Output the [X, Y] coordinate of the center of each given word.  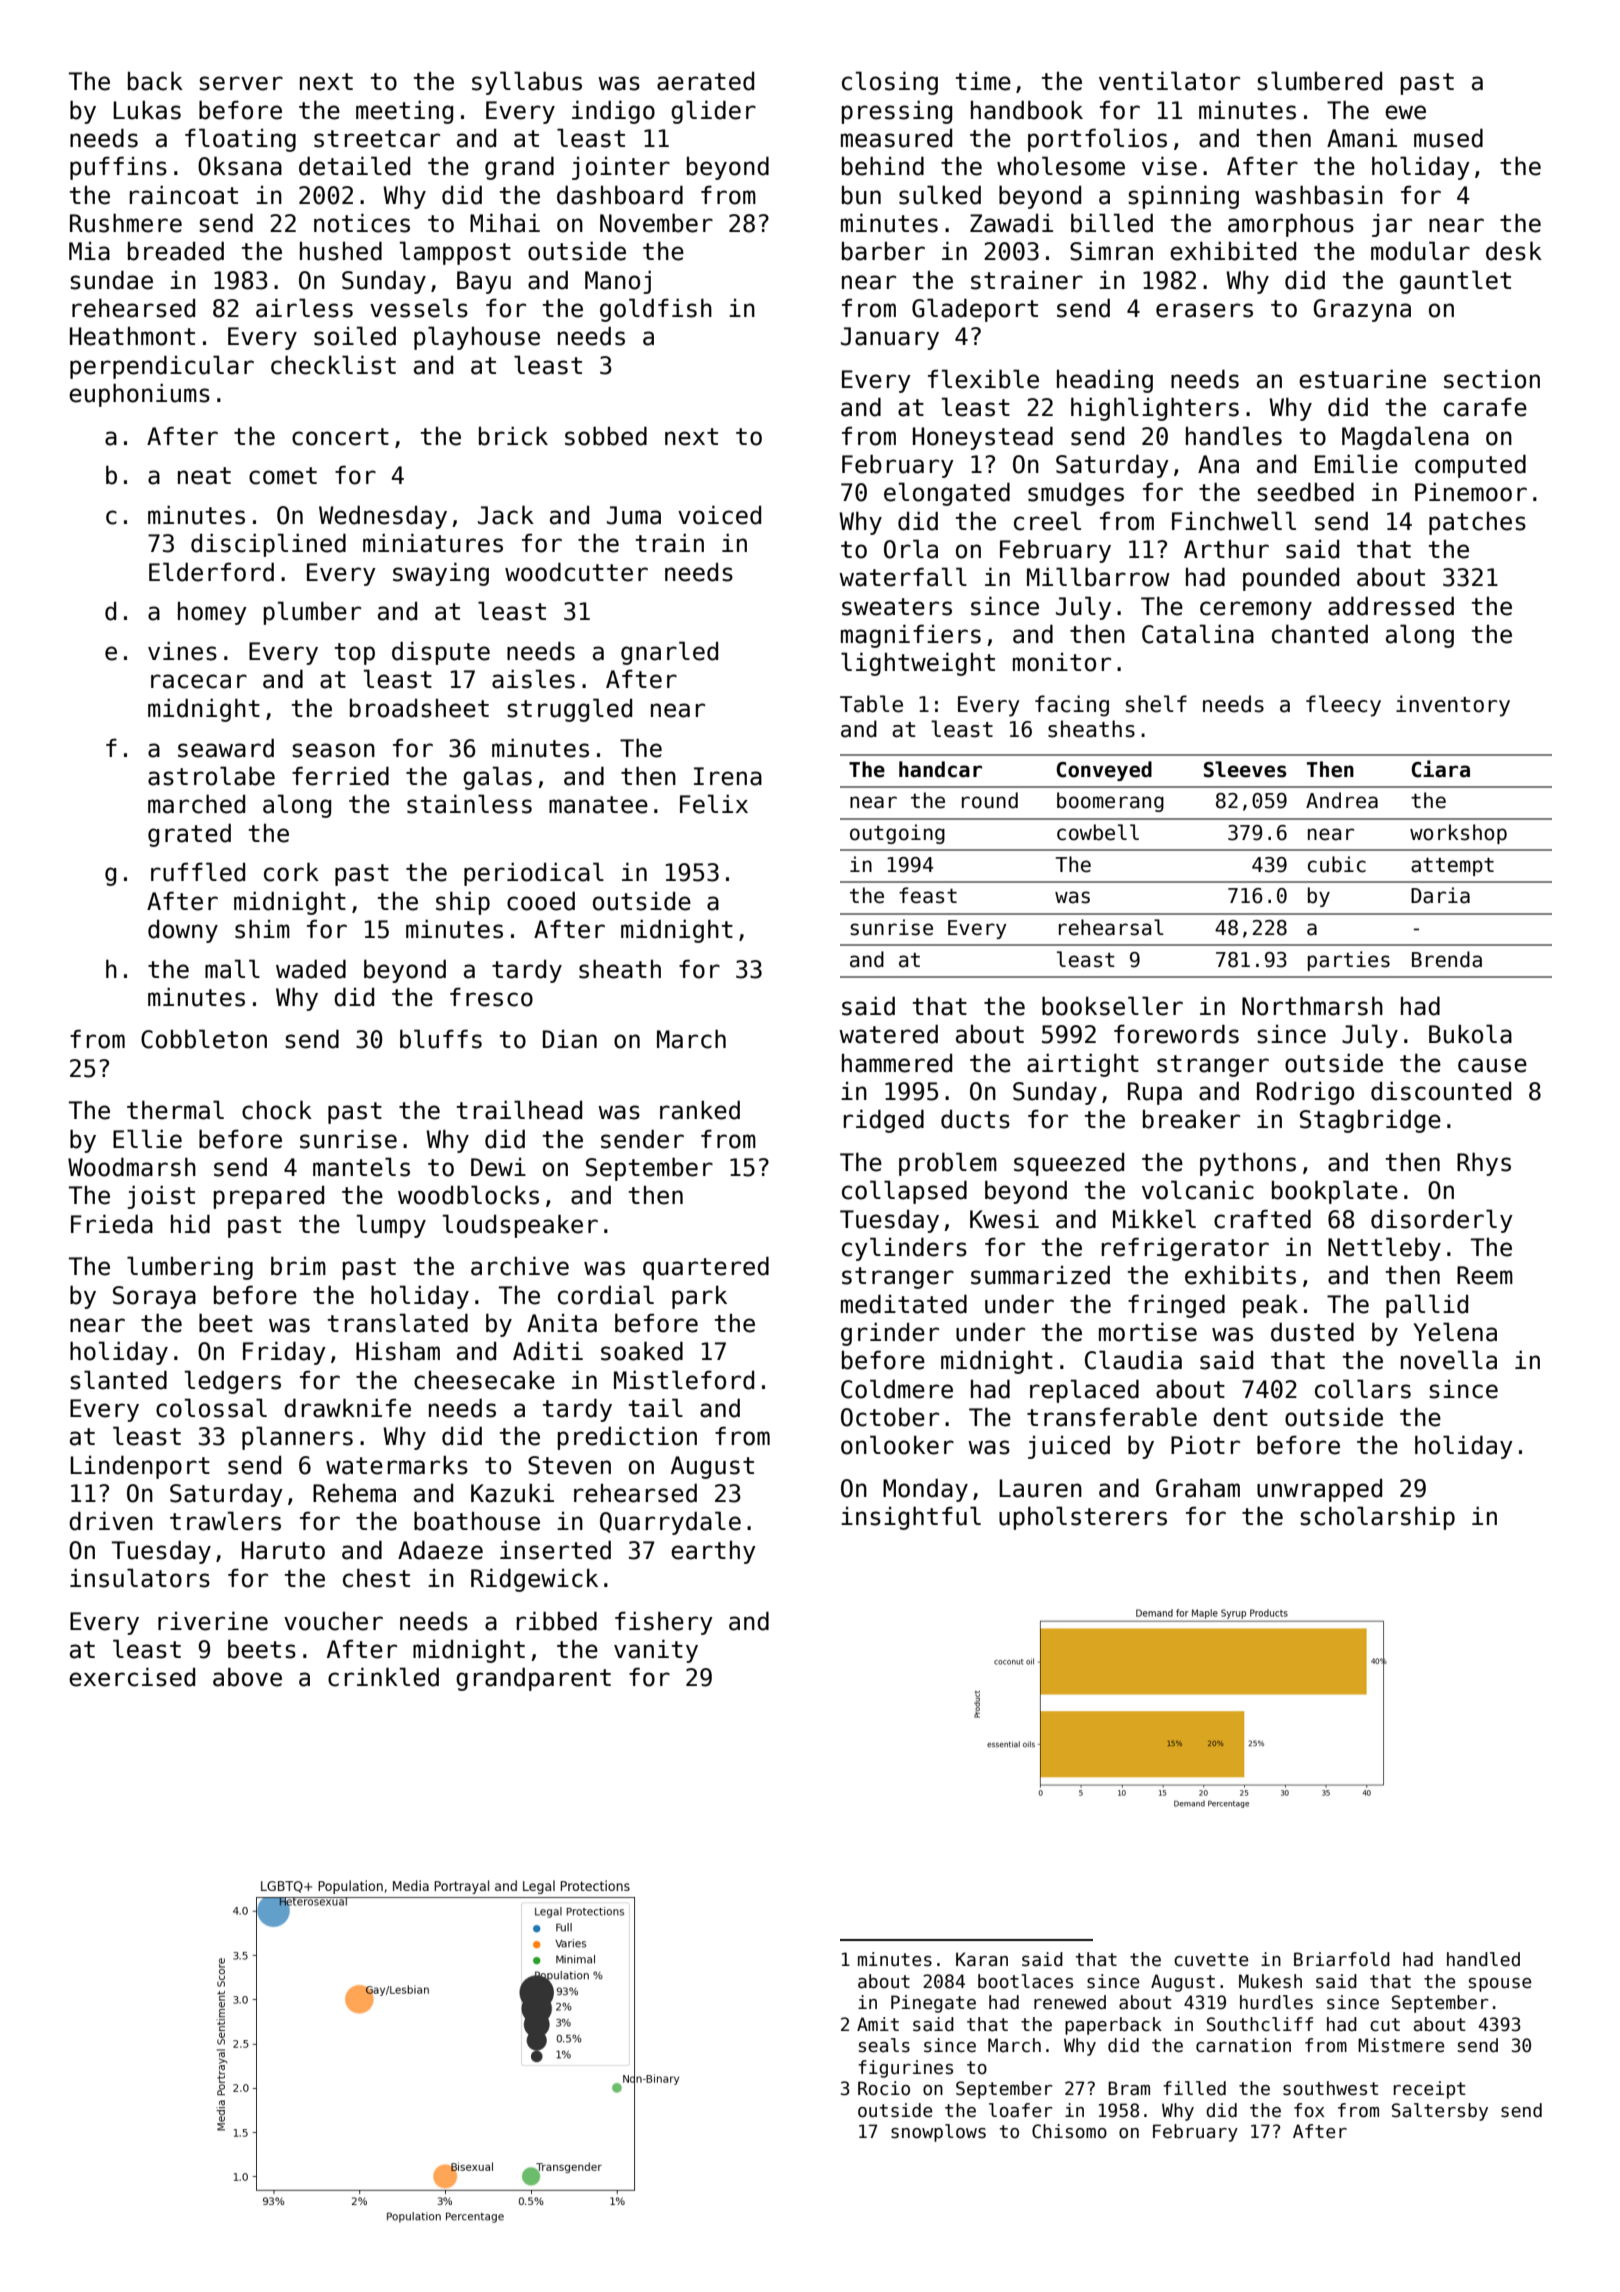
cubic [1337, 864]
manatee [598, 805]
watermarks [397, 1465]
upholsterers [1083, 1518]
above [247, 1677]
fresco [491, 997]
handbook [1027, 110]
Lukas [147, 110]
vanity [656, 1651]
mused [1448, 138]
